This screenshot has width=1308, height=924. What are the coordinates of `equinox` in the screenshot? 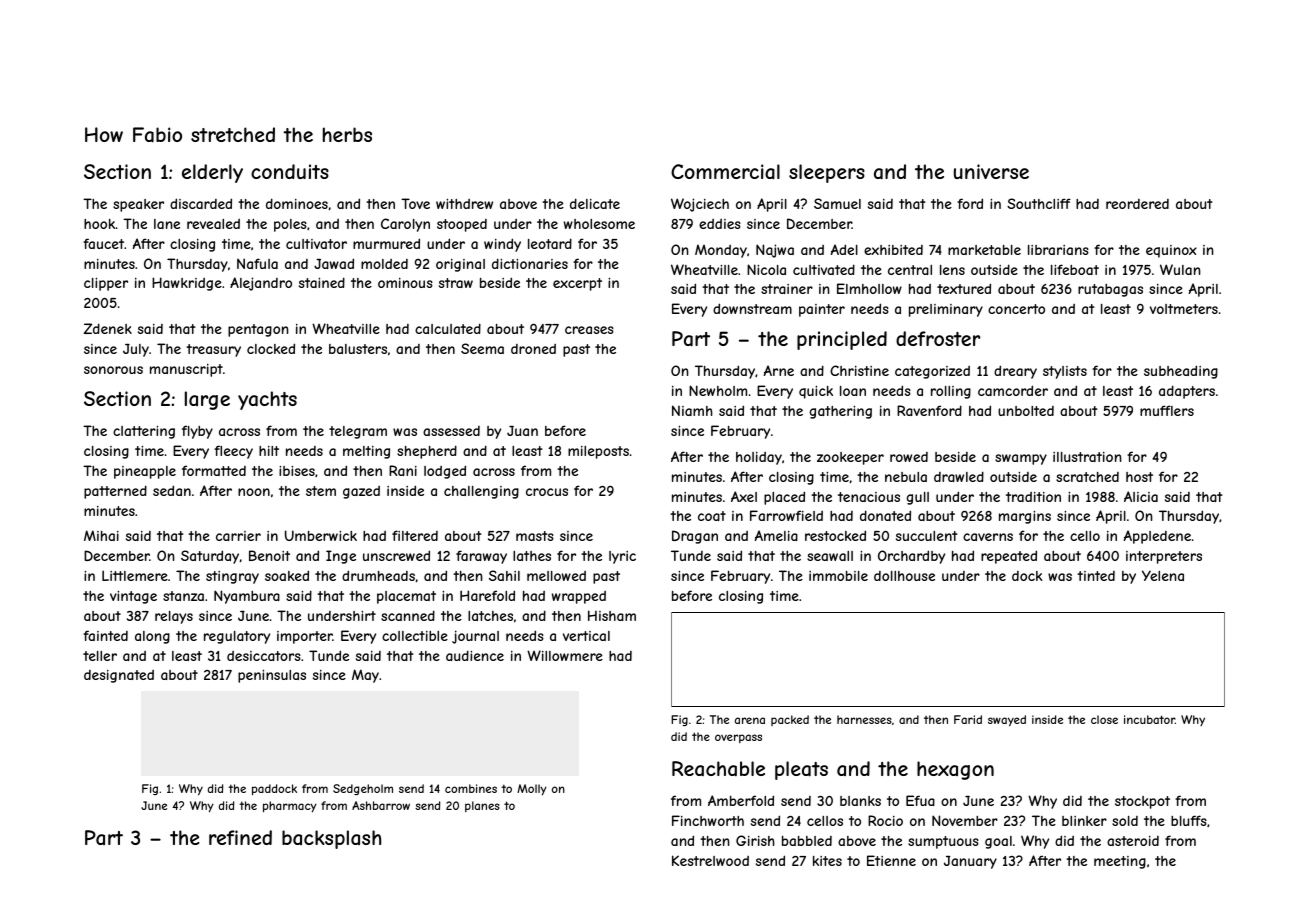 It's located at (1171, 251).
